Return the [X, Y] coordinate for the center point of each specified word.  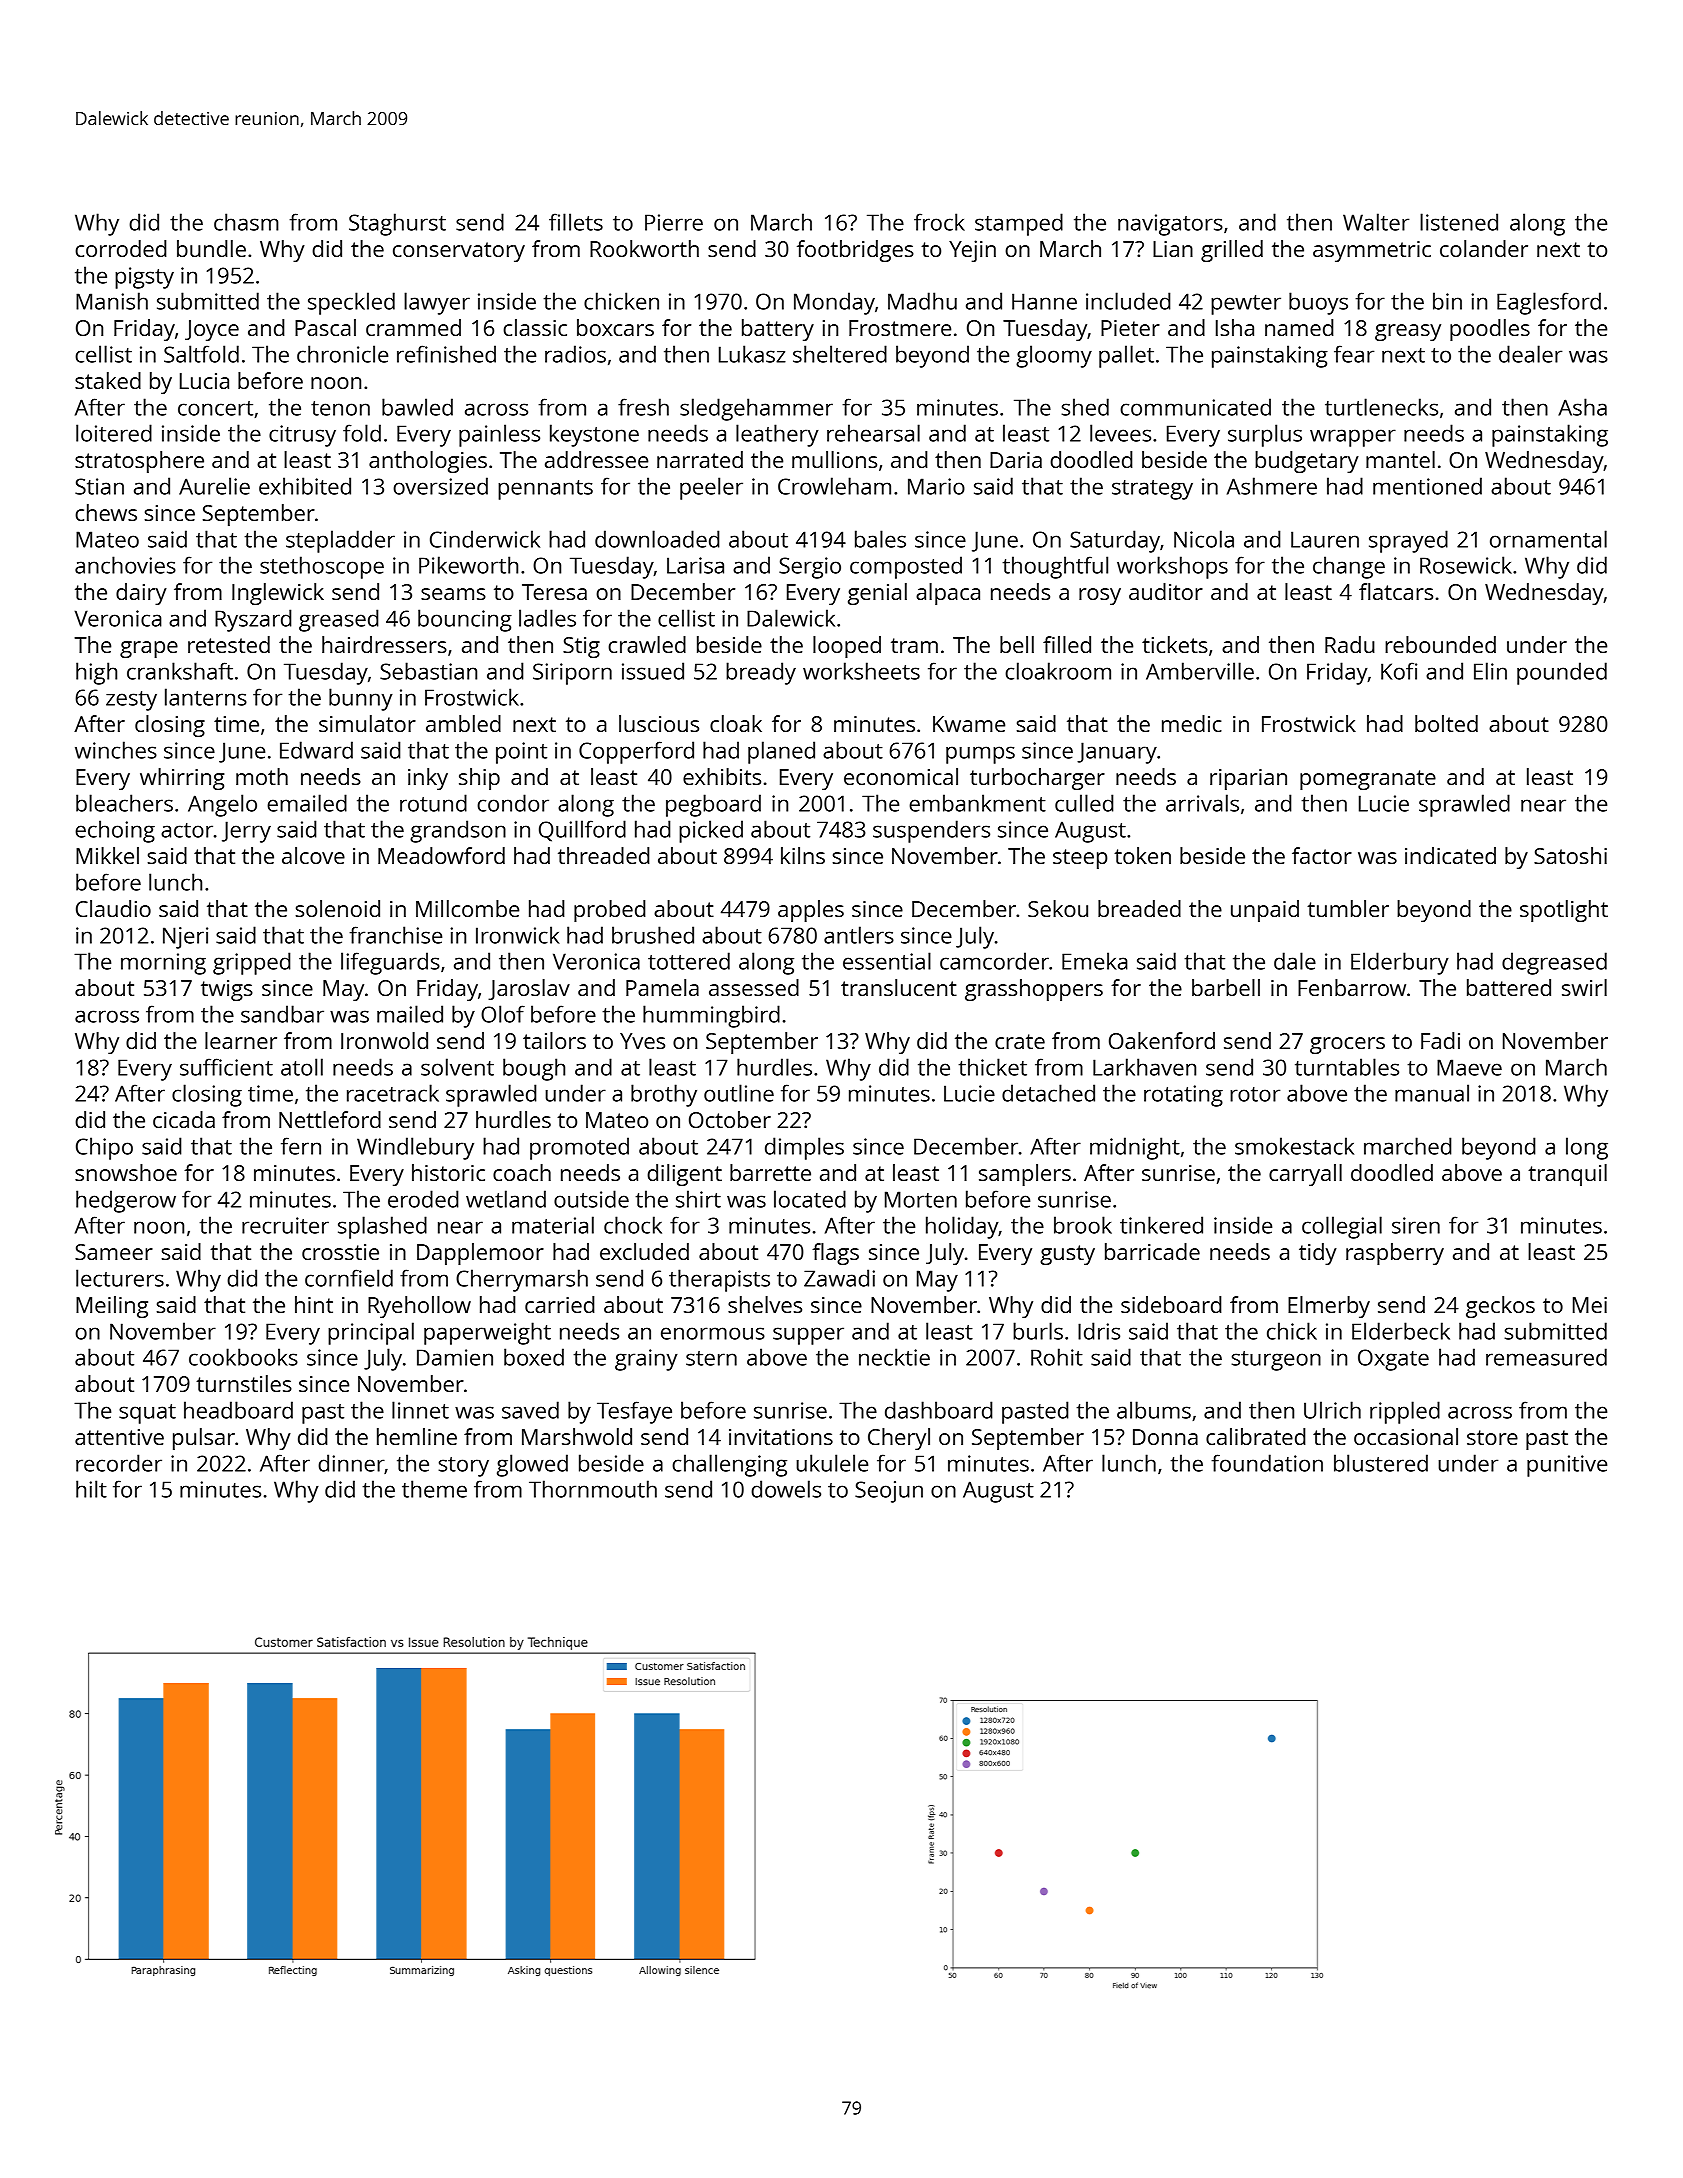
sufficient [226, 1067]
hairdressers [384, 644]
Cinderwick [485, 539]
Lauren [1325, 539]
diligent [684, 1175]
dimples [804, 1148]
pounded [1562, 673]
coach [522, 1172]
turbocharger [1037, 779]
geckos [1500, 1307]
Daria [1016, 460]
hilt [91, 1489]
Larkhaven [1144, 1067]
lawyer [437, 303]
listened [1459, 222]
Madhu [922, 301]
